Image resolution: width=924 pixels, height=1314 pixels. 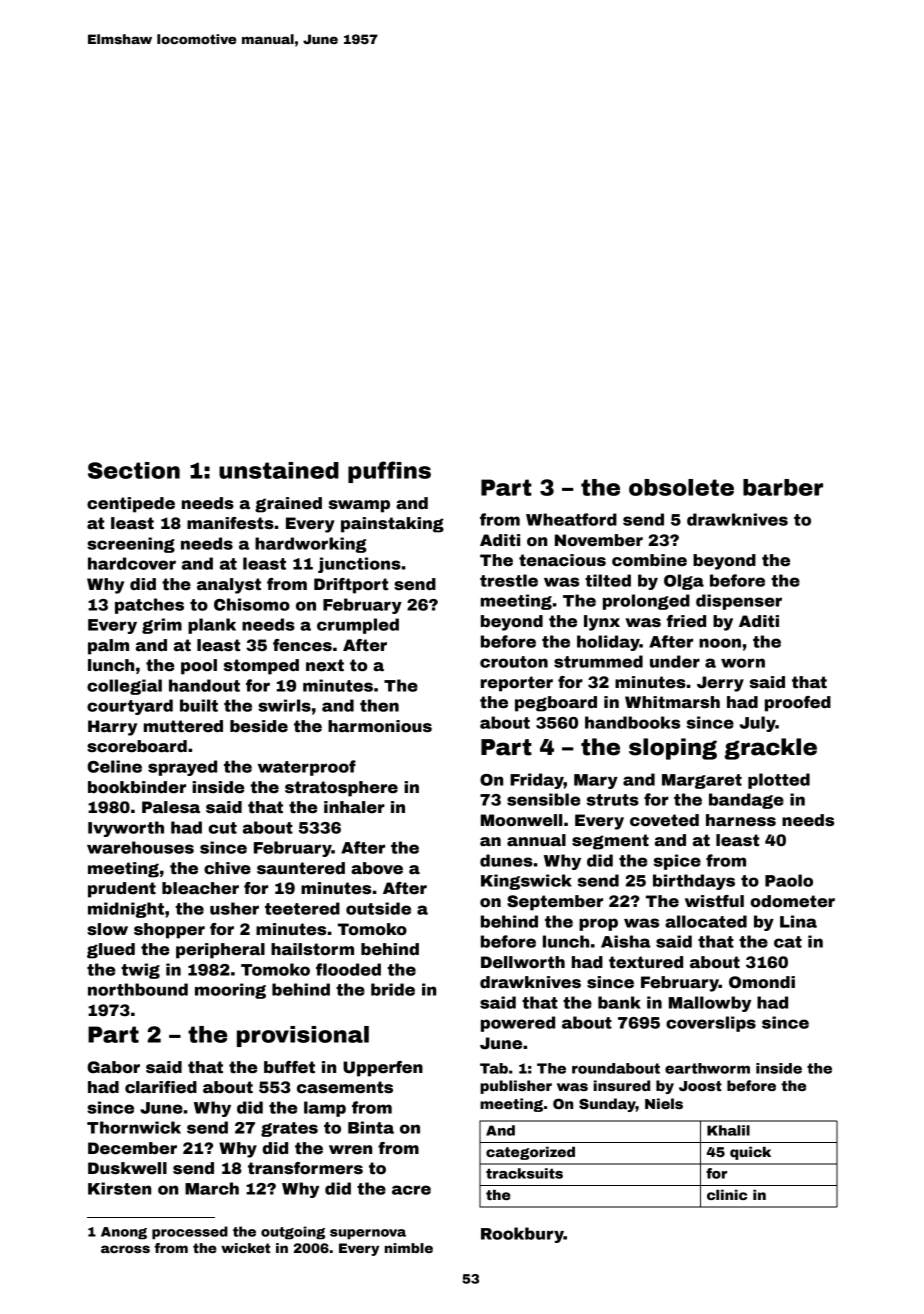 I want to click on supernova, so click(x=368, y=1234).
